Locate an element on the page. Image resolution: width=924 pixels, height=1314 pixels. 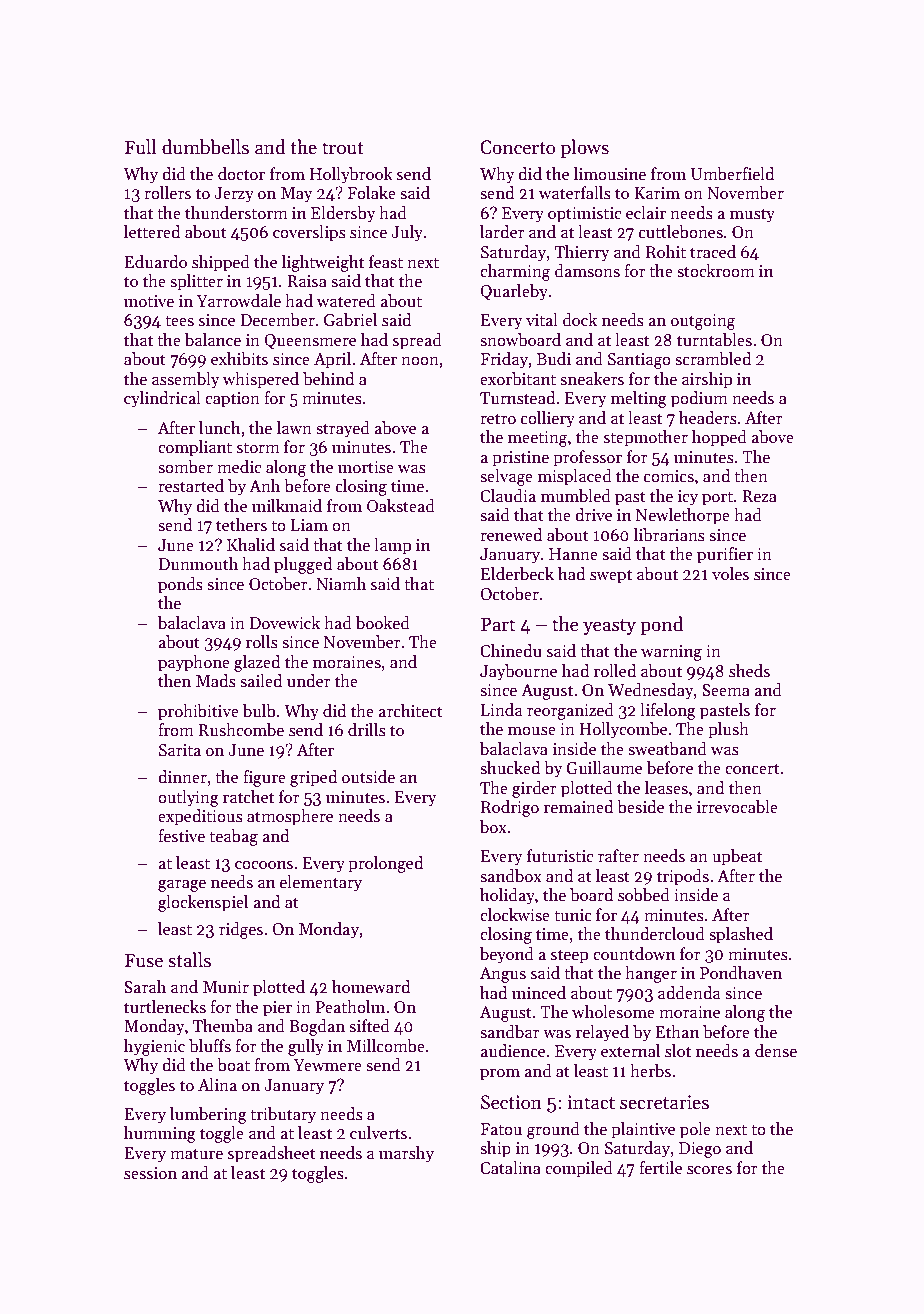
Rohit is located at coordinates (666, 252).
